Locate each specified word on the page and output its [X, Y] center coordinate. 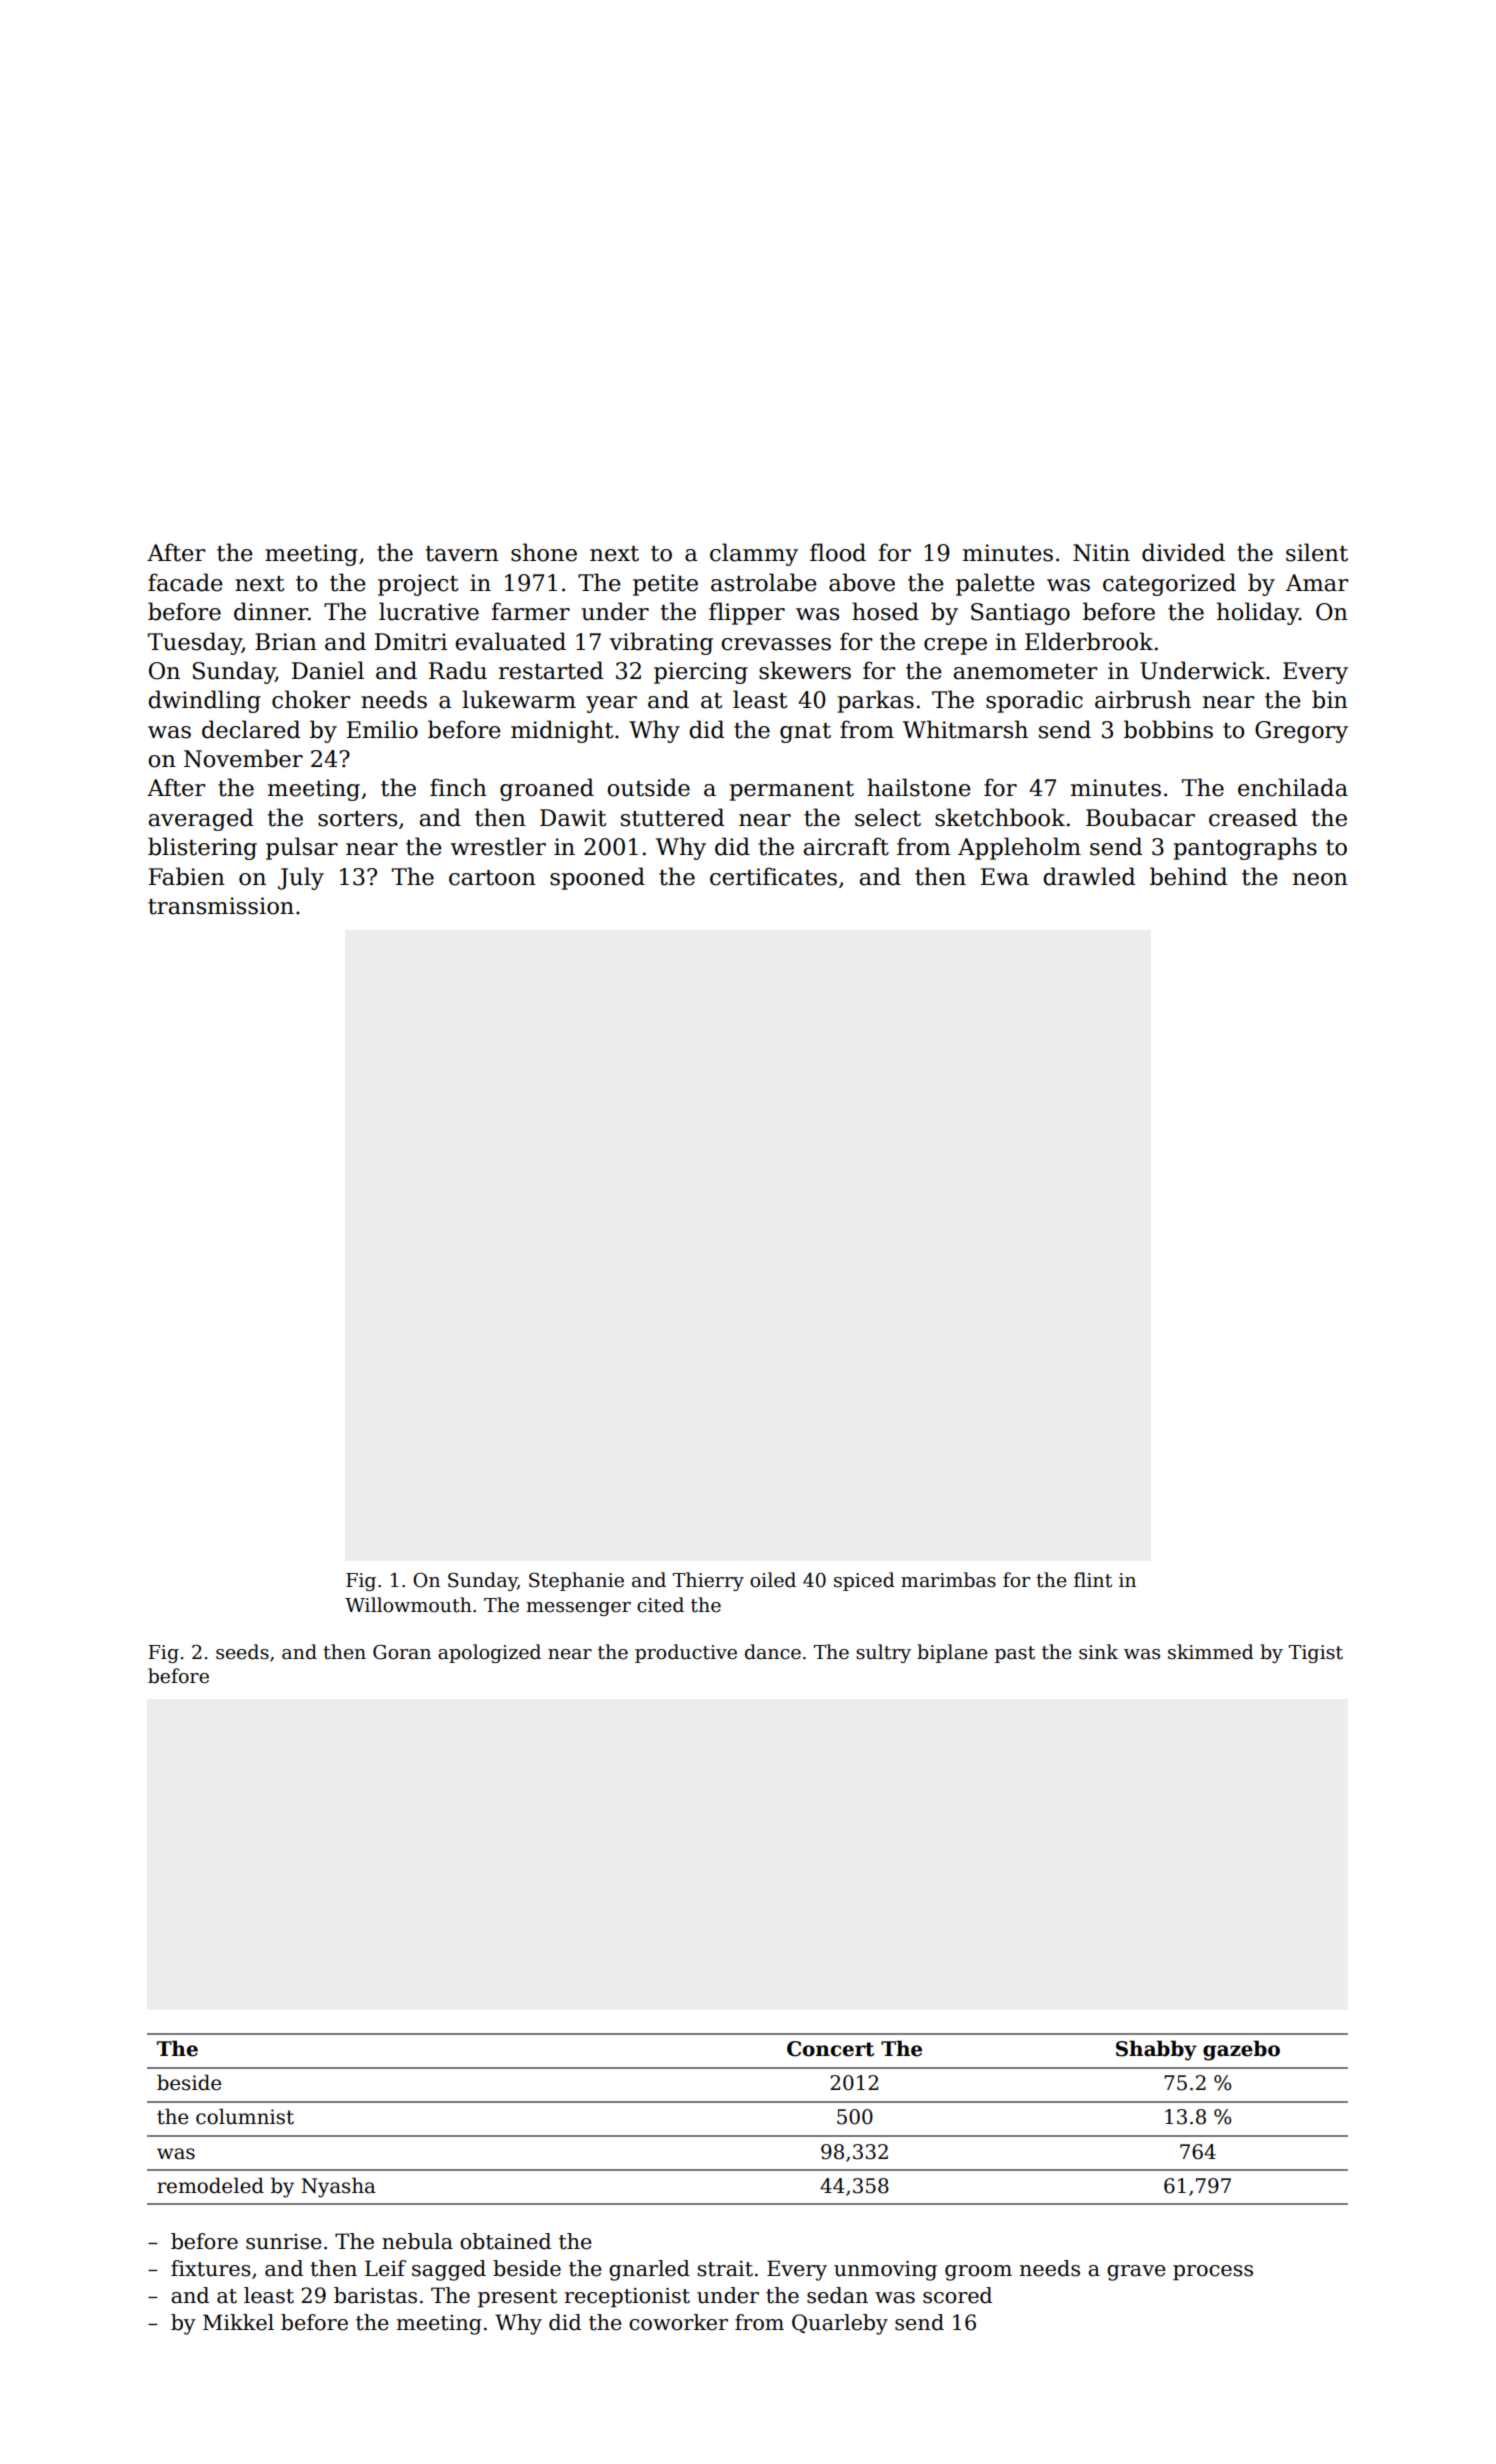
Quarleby [840, 2324]
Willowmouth [408, 1605]
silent [1317, 552]
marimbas [948, 1580]
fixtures [211, 2268]
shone [544, 552]
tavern [462, 554]
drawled [1089, 876]
